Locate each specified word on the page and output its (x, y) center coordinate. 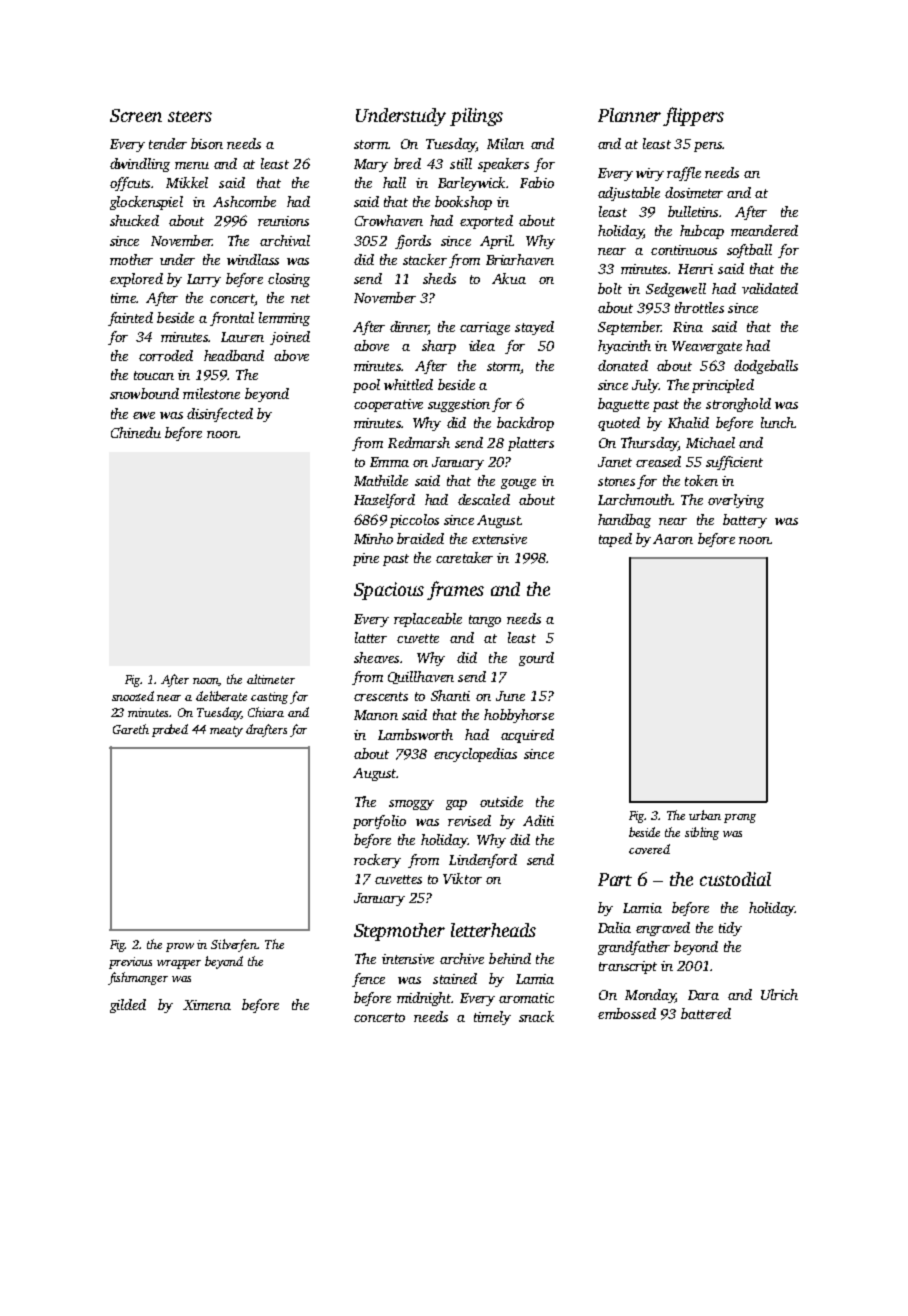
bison (207, 143)
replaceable (428, 620)
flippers (693, 116)
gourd (536, 659)
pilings (476, 117)
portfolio (379, 822)
